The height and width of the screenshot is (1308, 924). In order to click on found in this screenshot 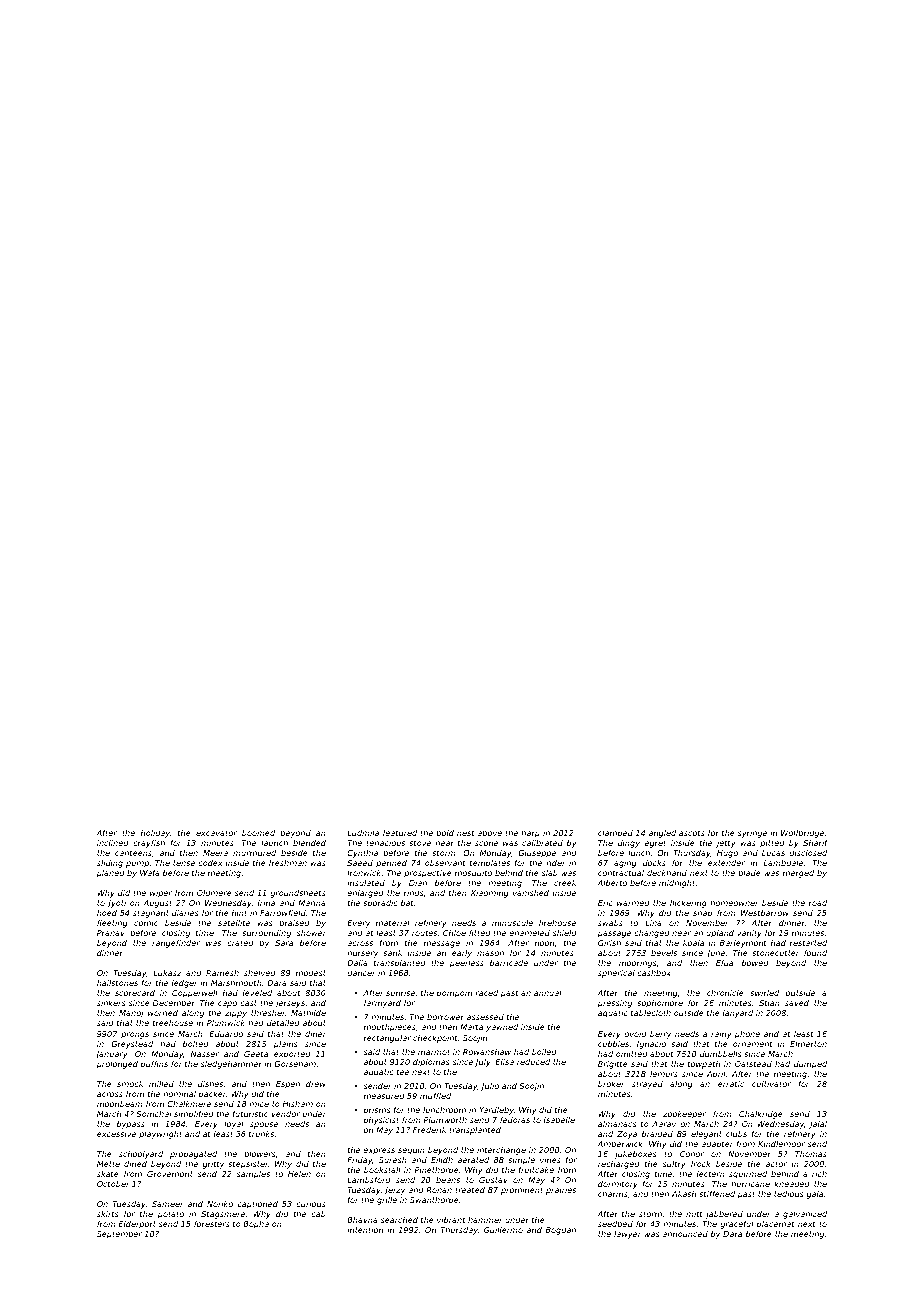, I will do `click(815, 953)`.
